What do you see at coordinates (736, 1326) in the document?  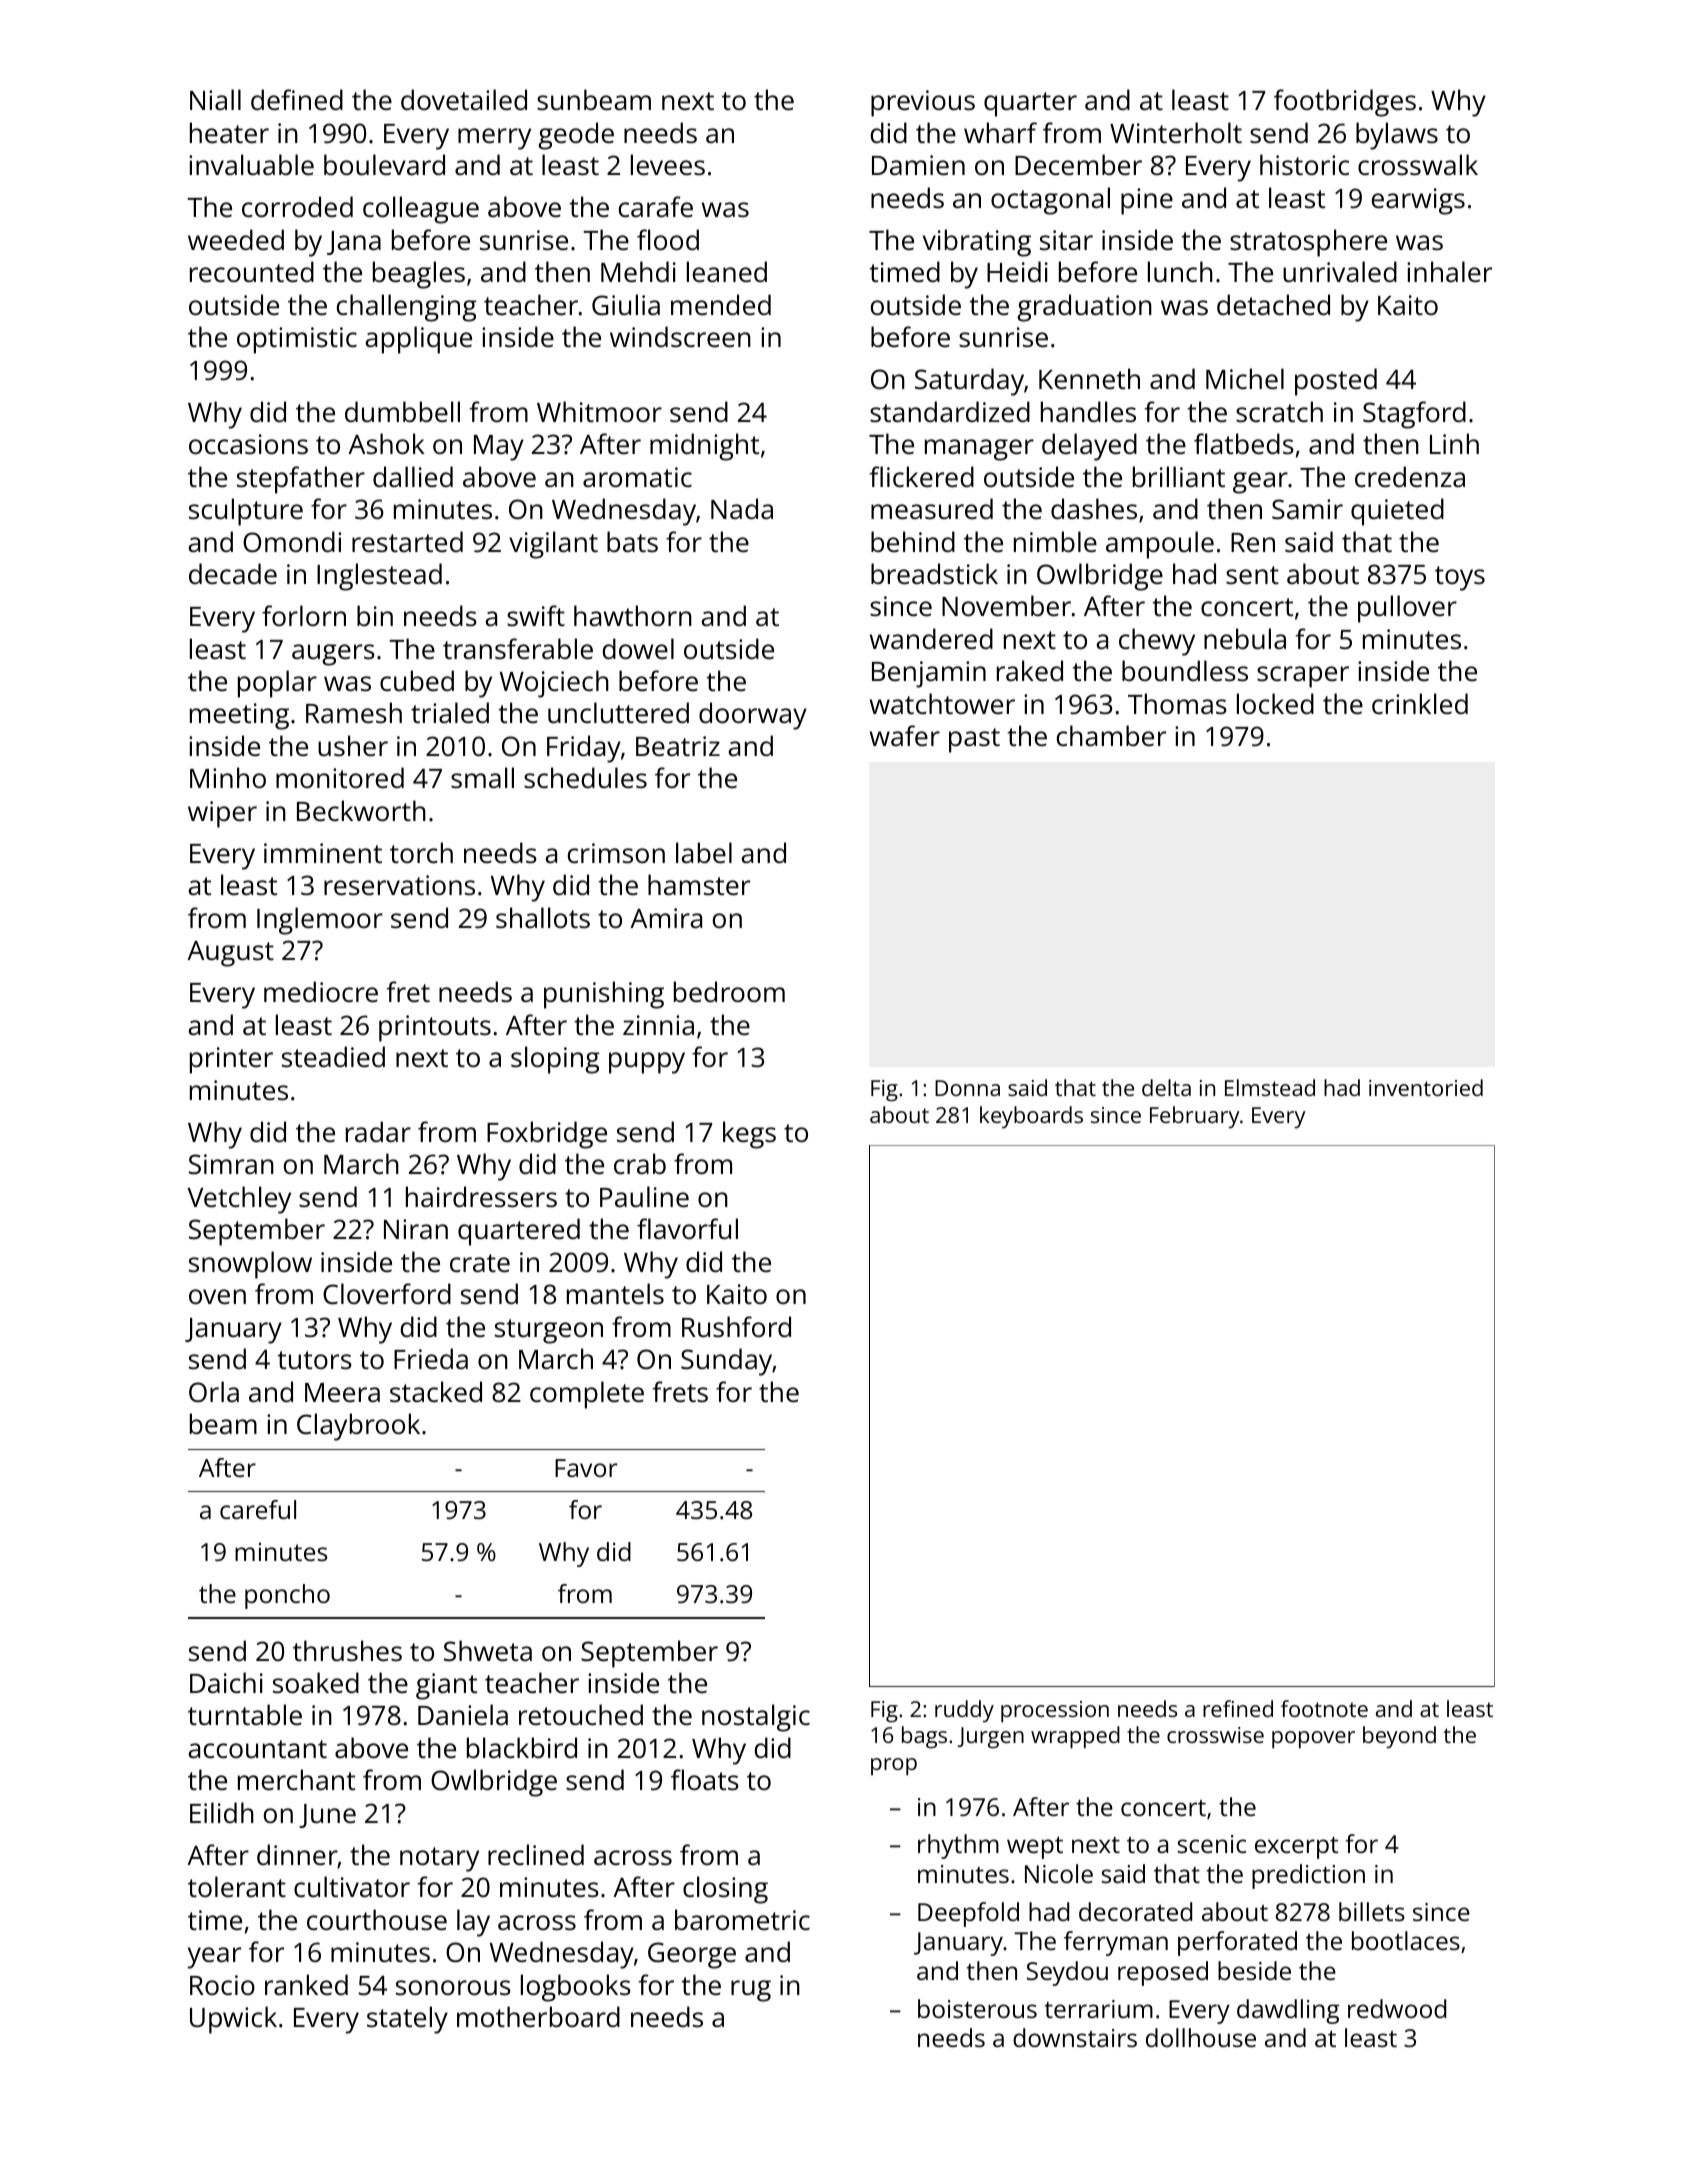 I see `Rushford` at bounding box center [736, 1326].
